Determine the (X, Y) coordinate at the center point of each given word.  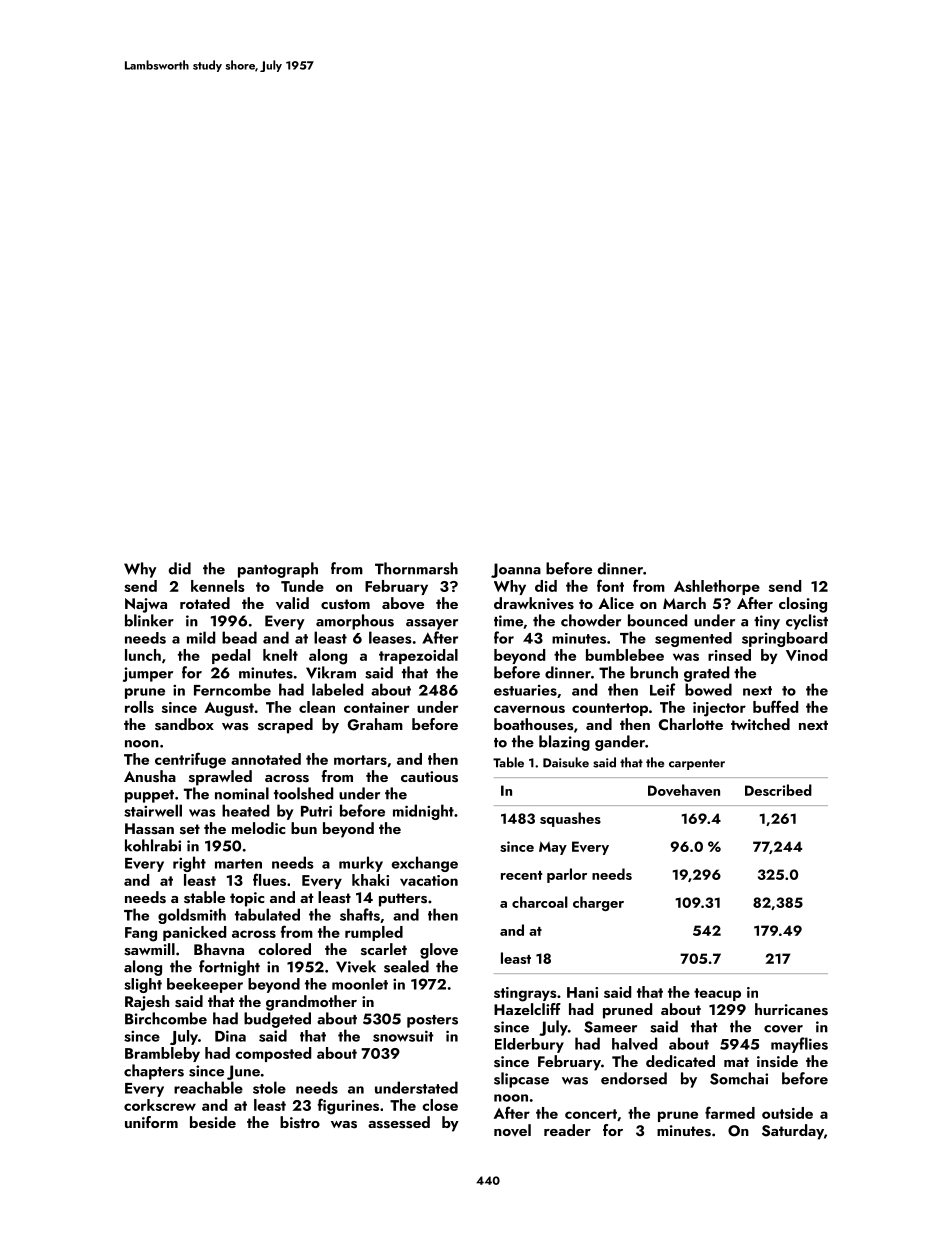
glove (439, 951)
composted (273, 1054)
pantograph (278, 570)
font (610, 585)
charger (598, 903)
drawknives (534, 603)
